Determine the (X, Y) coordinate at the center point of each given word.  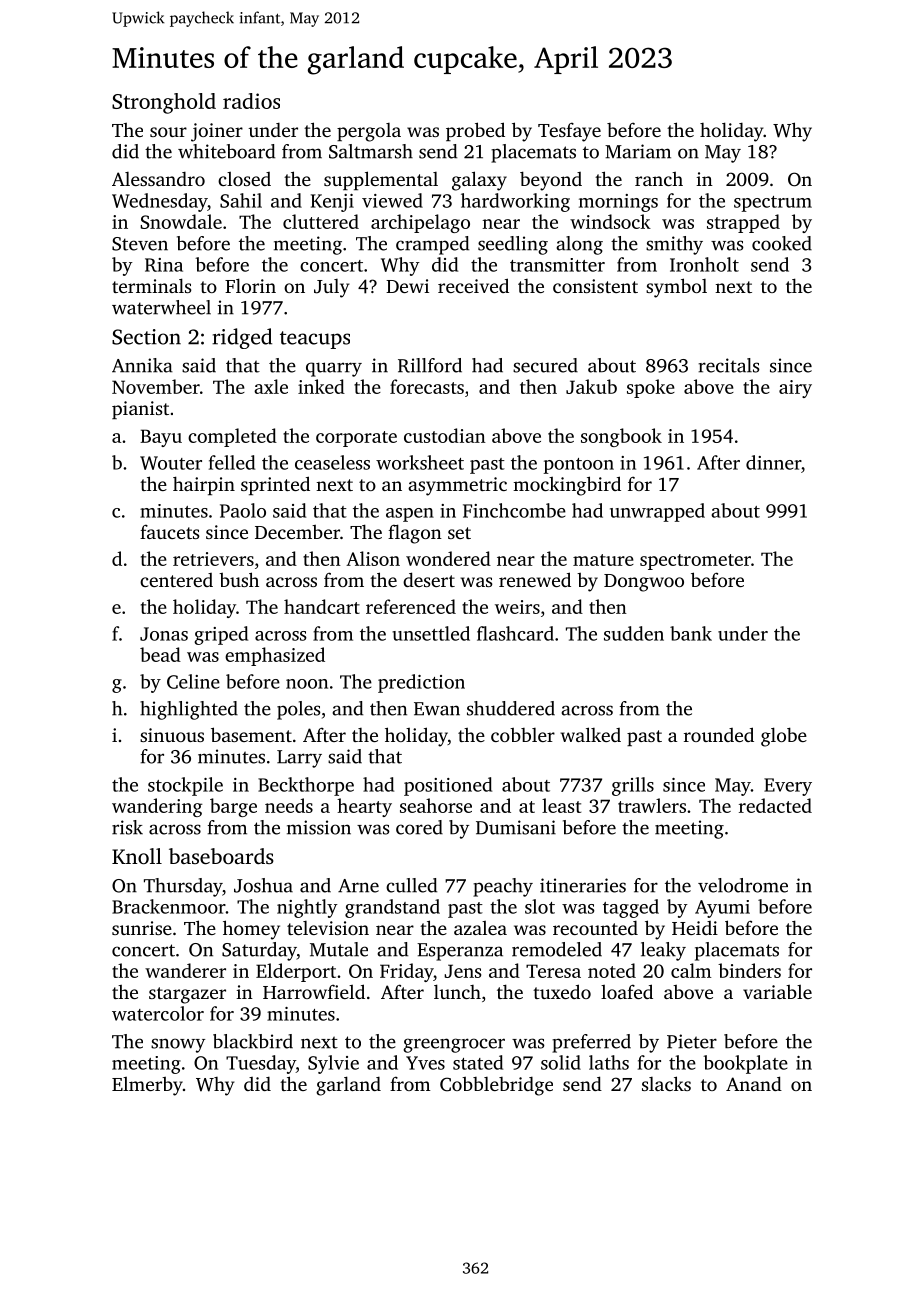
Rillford (430, 365)
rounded (719, 734)
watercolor (158, 1013)
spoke (651, 388)
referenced (411, 606)
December (297, 532)
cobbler (523, 735)
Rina (164, 265)
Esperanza (460, 952)
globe (784, 737)
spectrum (773, 204)
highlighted (189, 710)
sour (168, 132)
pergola (369, 132)
